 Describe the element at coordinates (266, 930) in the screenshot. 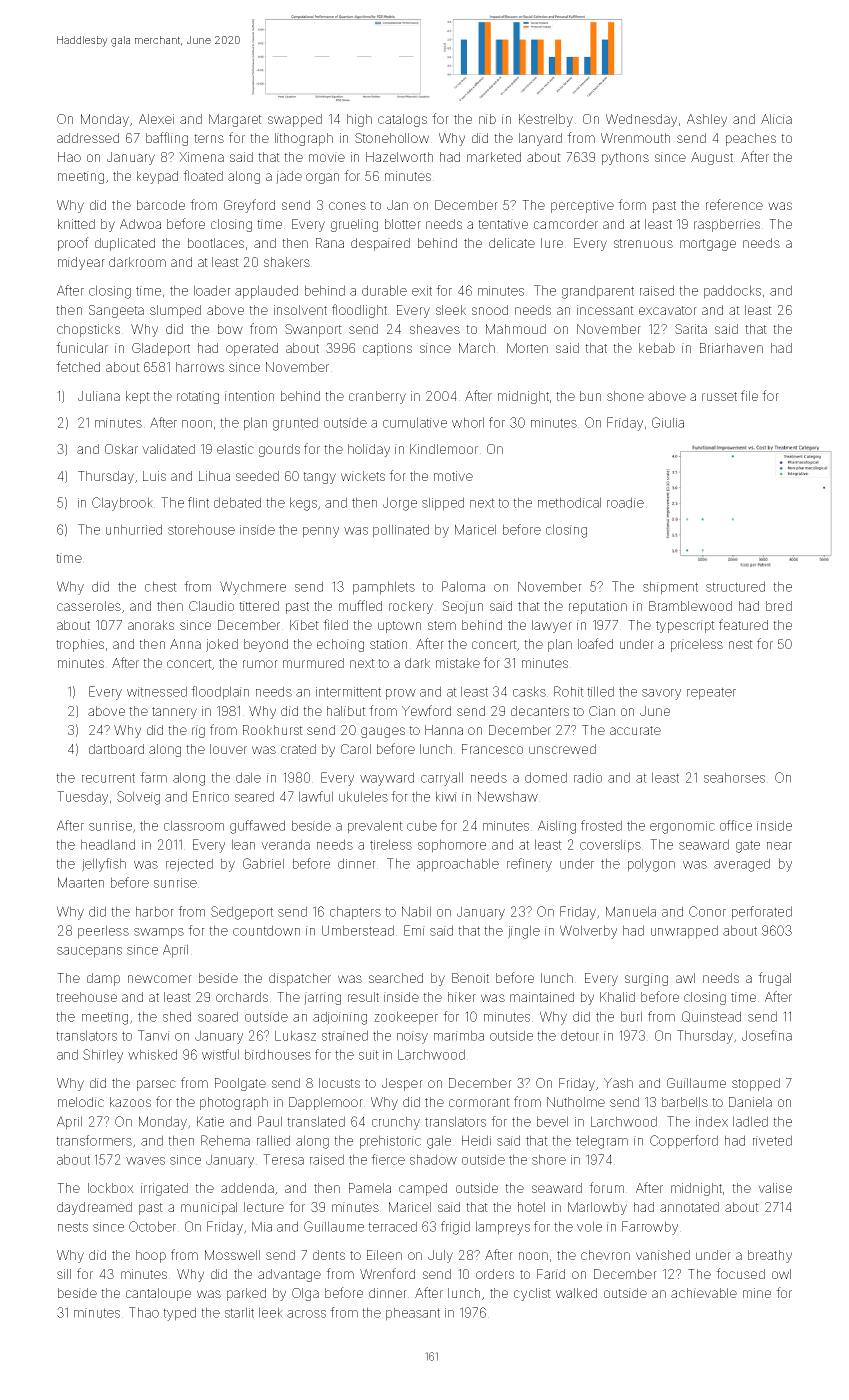

I see `countdown` at that location.
